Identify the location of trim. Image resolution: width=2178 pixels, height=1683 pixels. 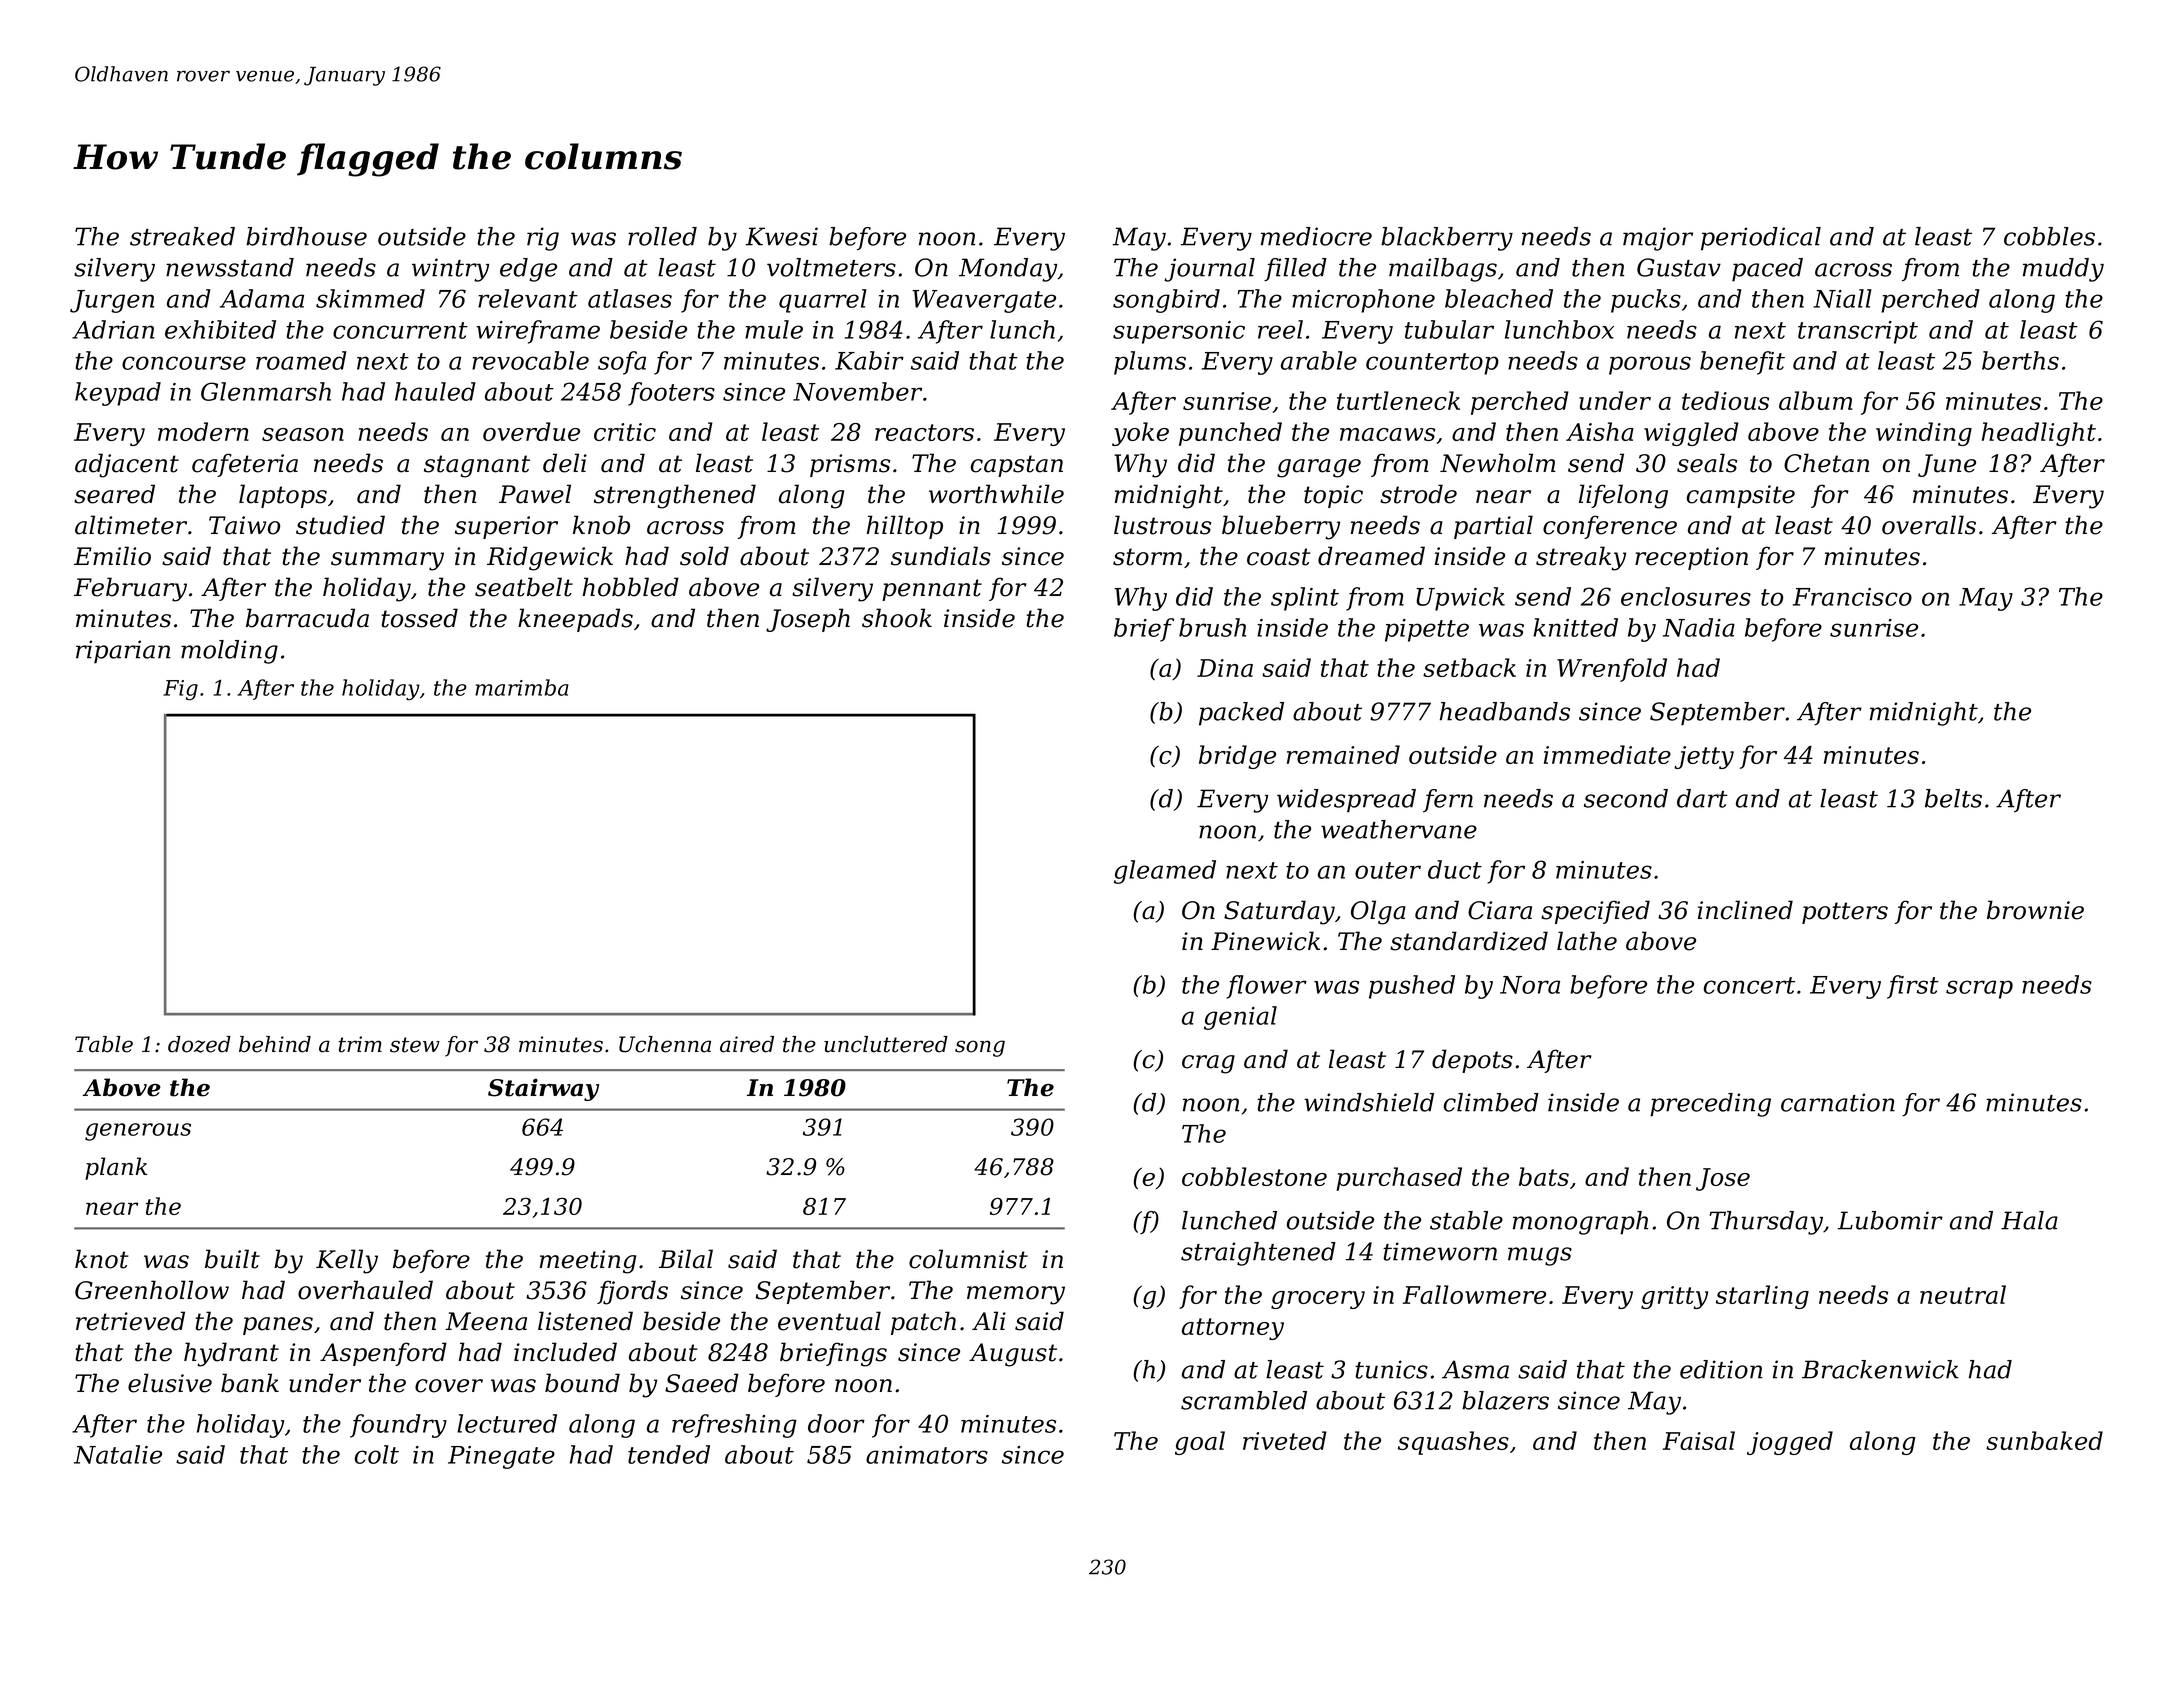
(360, 1044).
